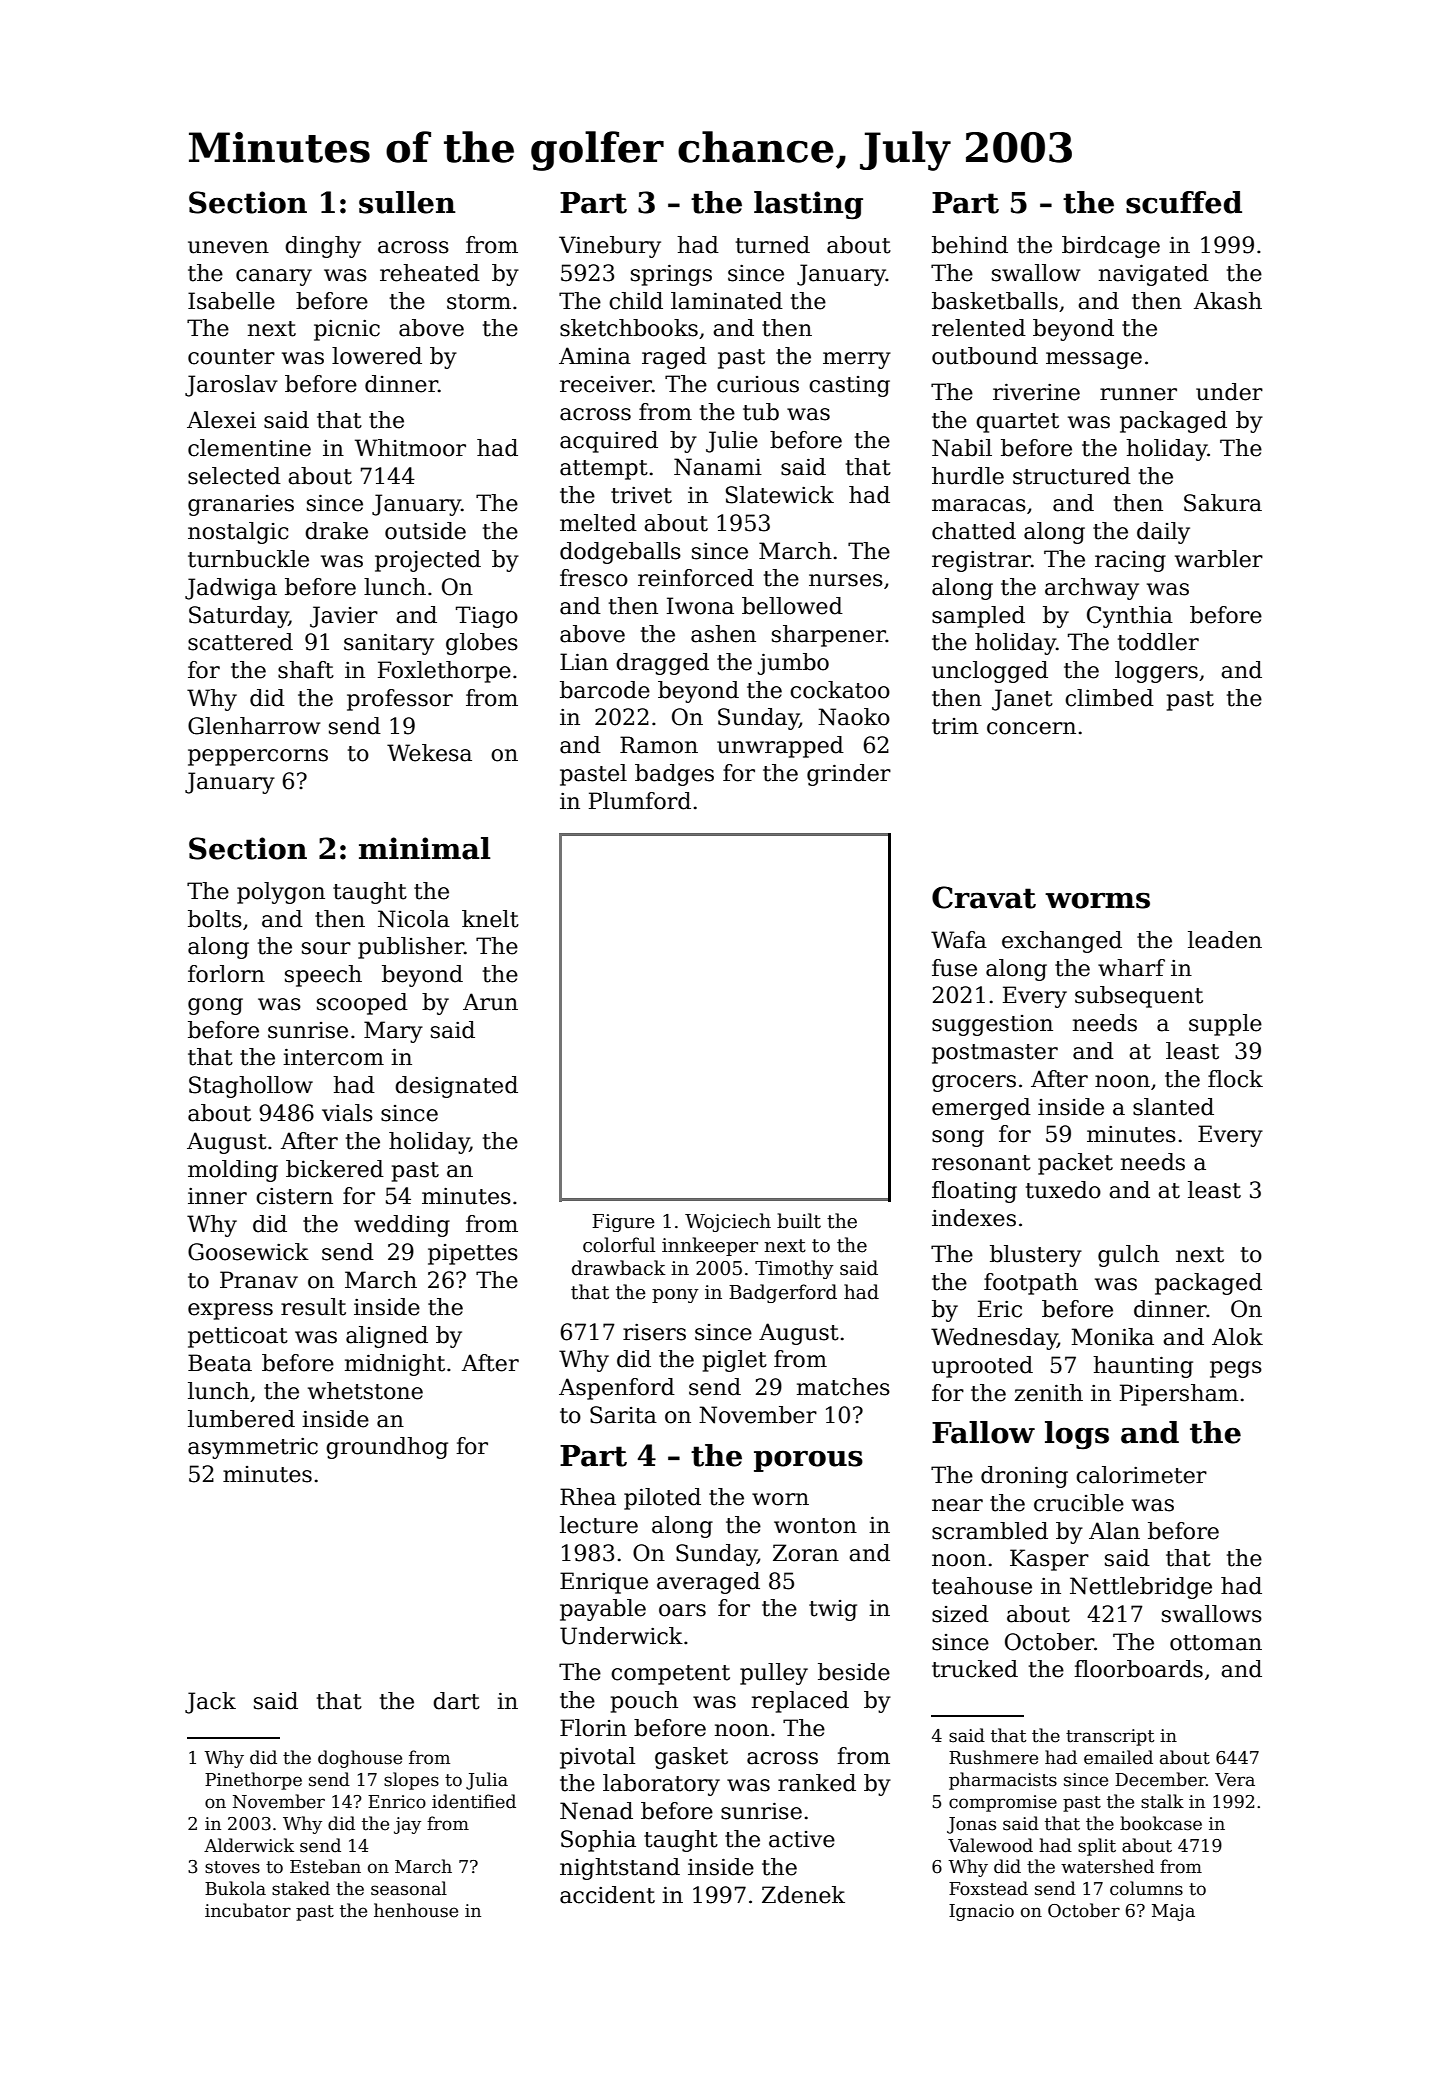  What do you see at coordinates (606, 384) in the screenshot?
I see `receiver` at bounding box center [606, 384].
